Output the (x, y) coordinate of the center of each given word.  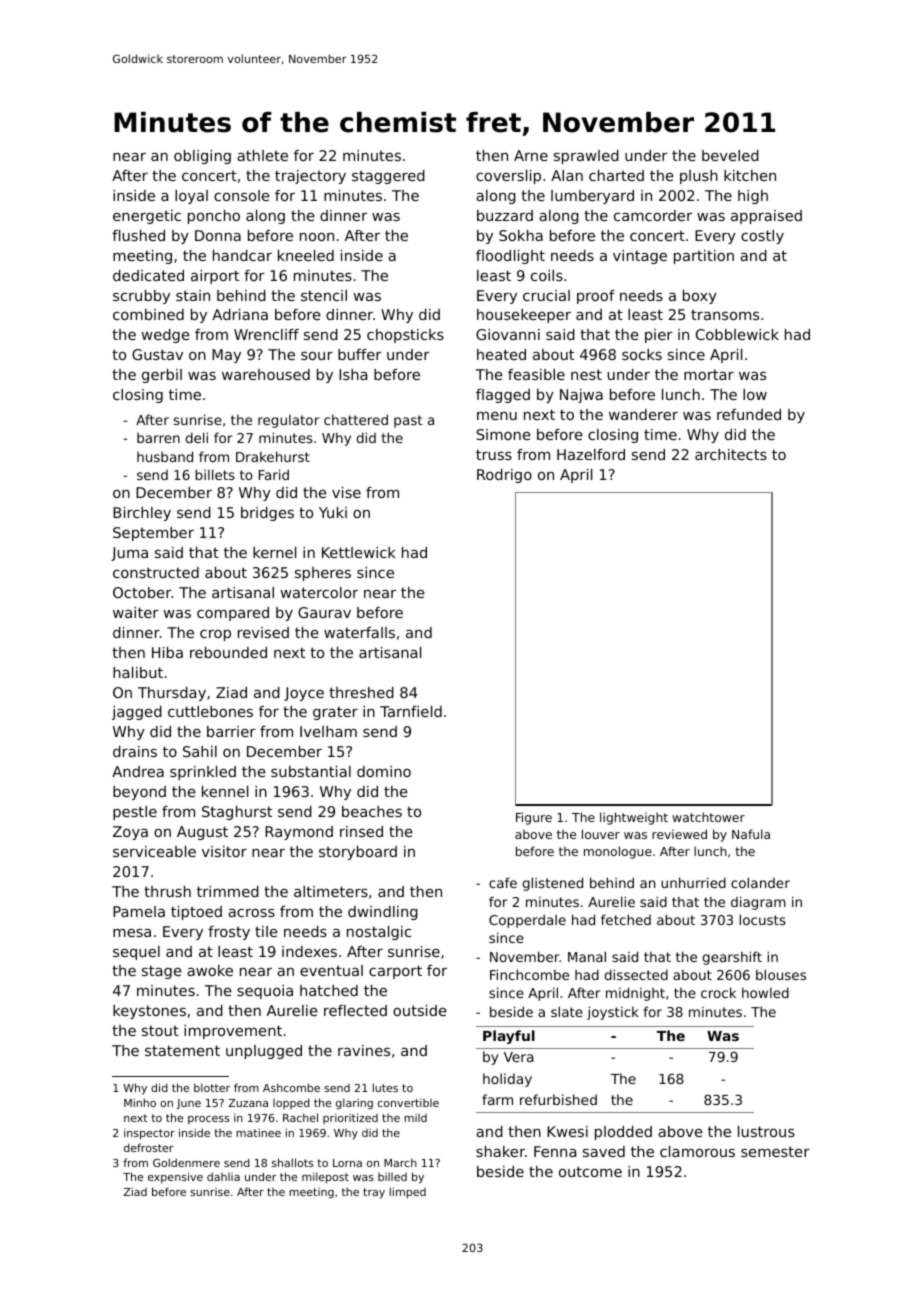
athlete (262, 155)
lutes (385, 1087)
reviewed (679, 834)
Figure (534, 818)
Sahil (200, 751)
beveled (730, 155)
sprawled (586, 157)
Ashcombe (291, 1087)
